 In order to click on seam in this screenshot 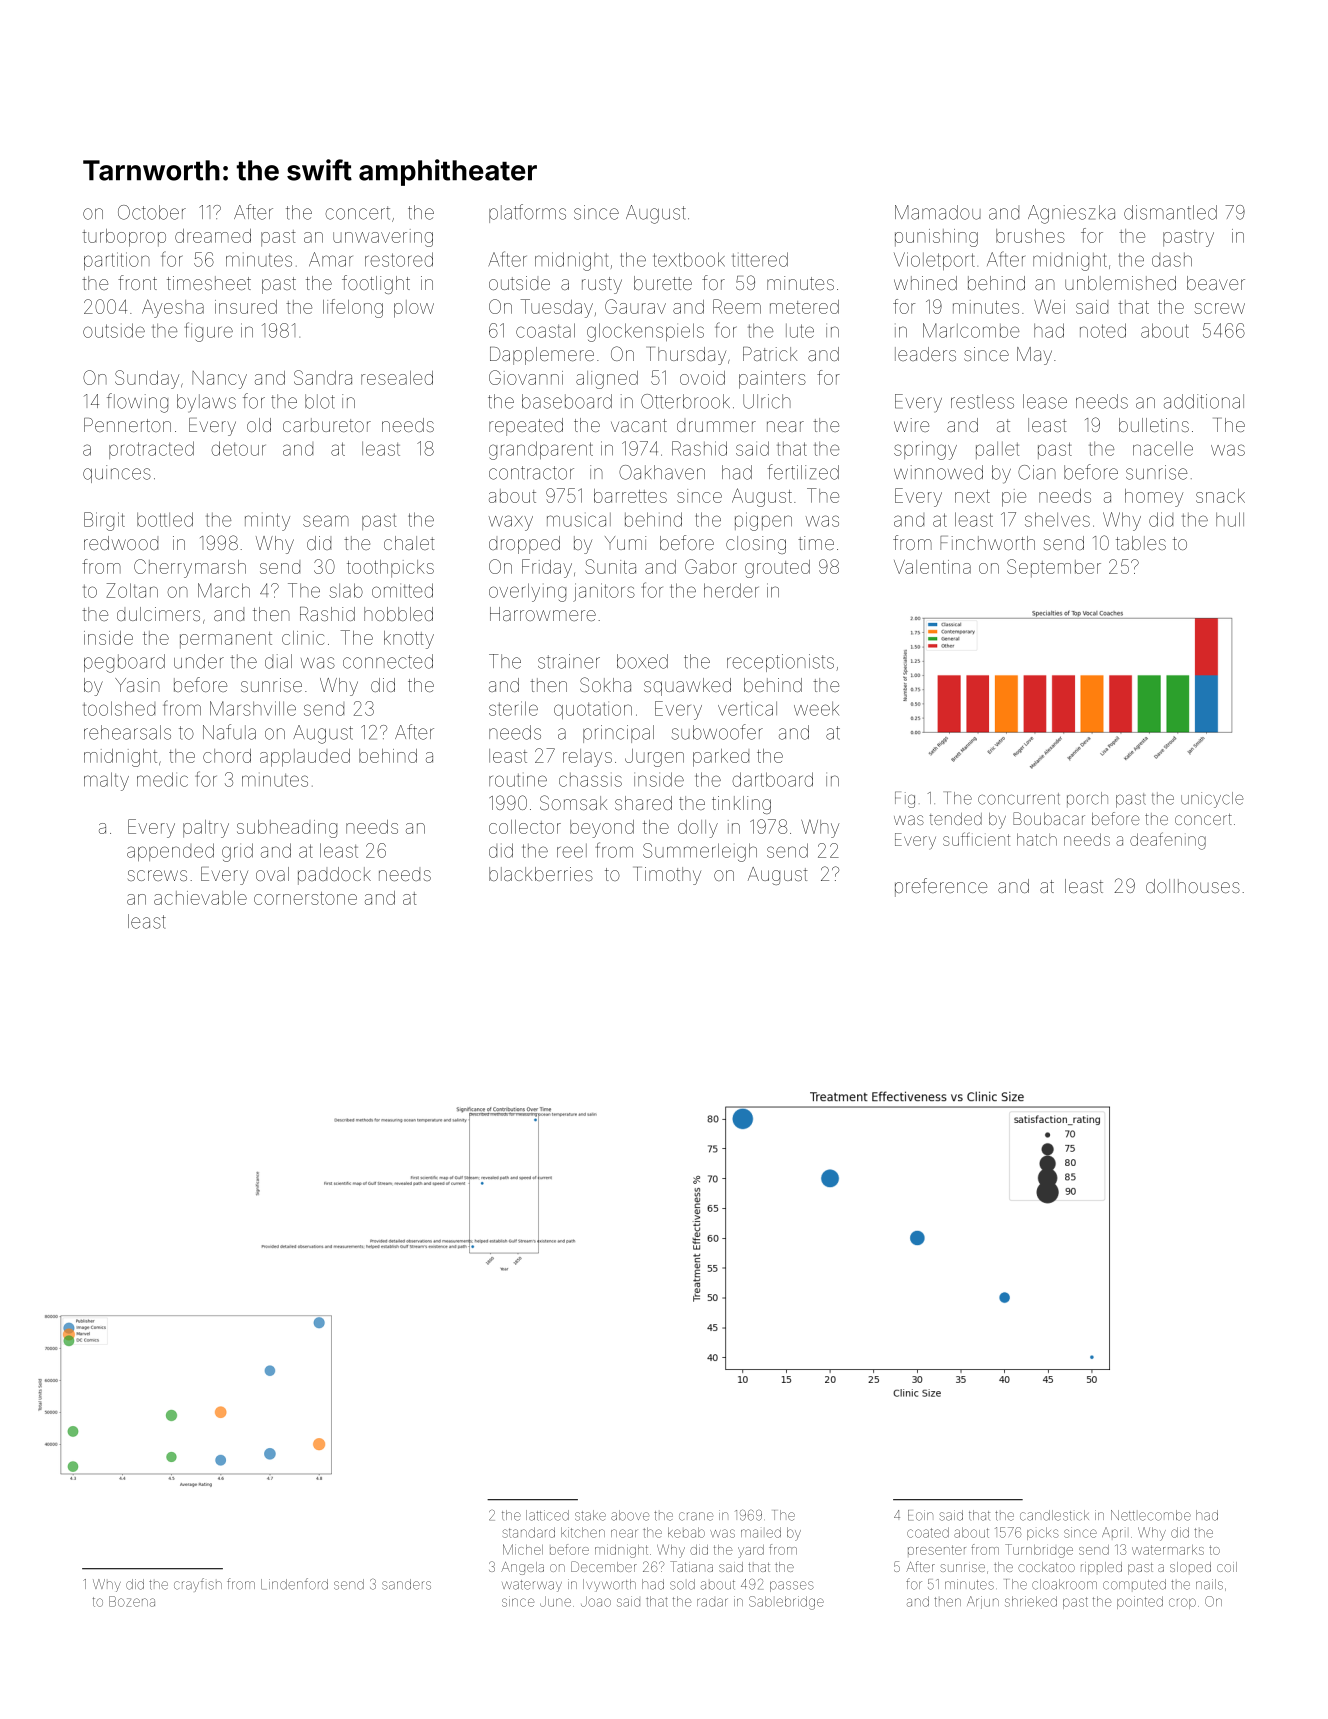, I will do `click(326, 521)`.
